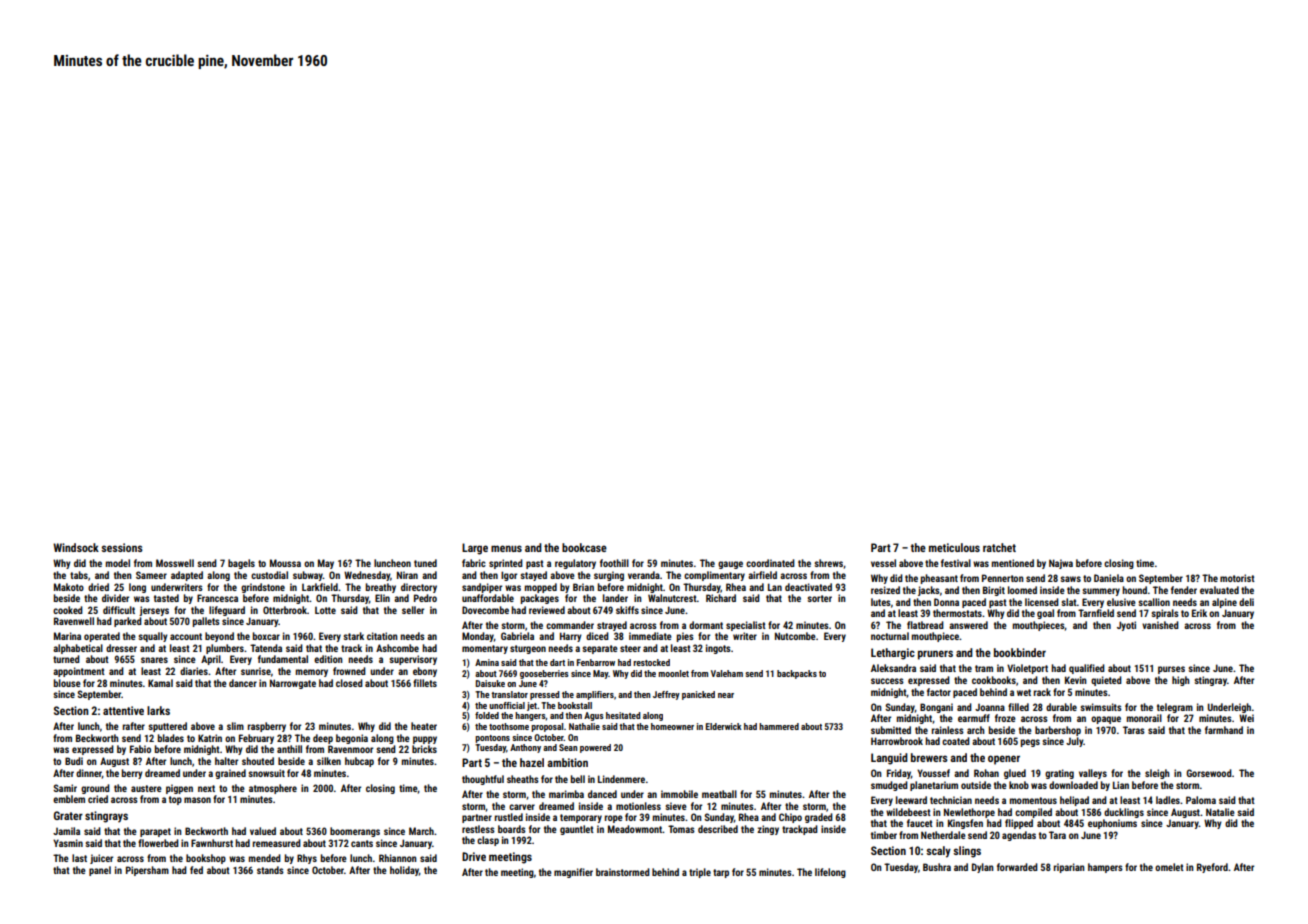 The image size is (1308, 924). What do you see at coordinates (1224, 730) in the image?
I see `farmhand` at bounding box center [1224, 730].
